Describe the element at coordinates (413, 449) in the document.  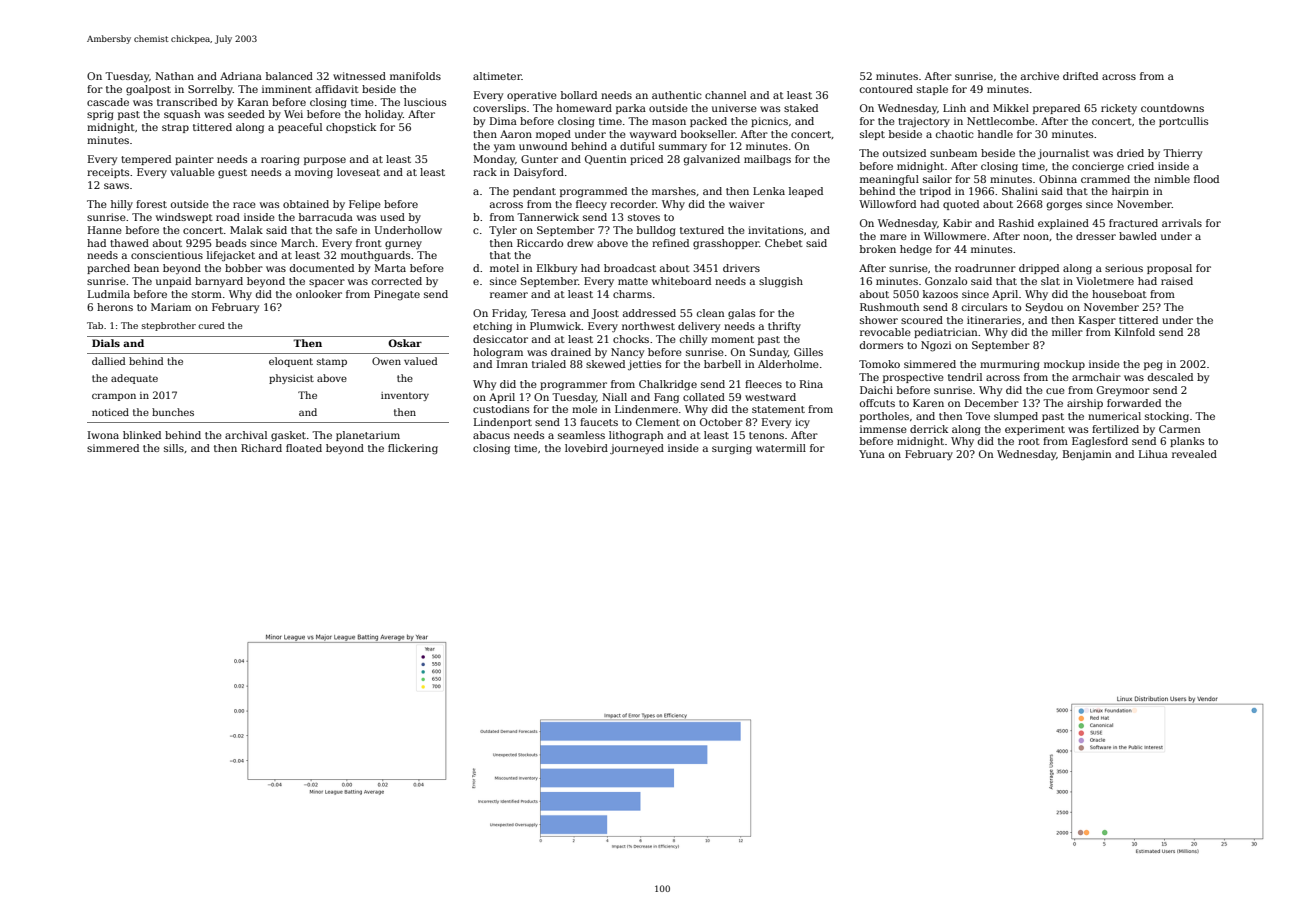
I see `flickering` at that location.
